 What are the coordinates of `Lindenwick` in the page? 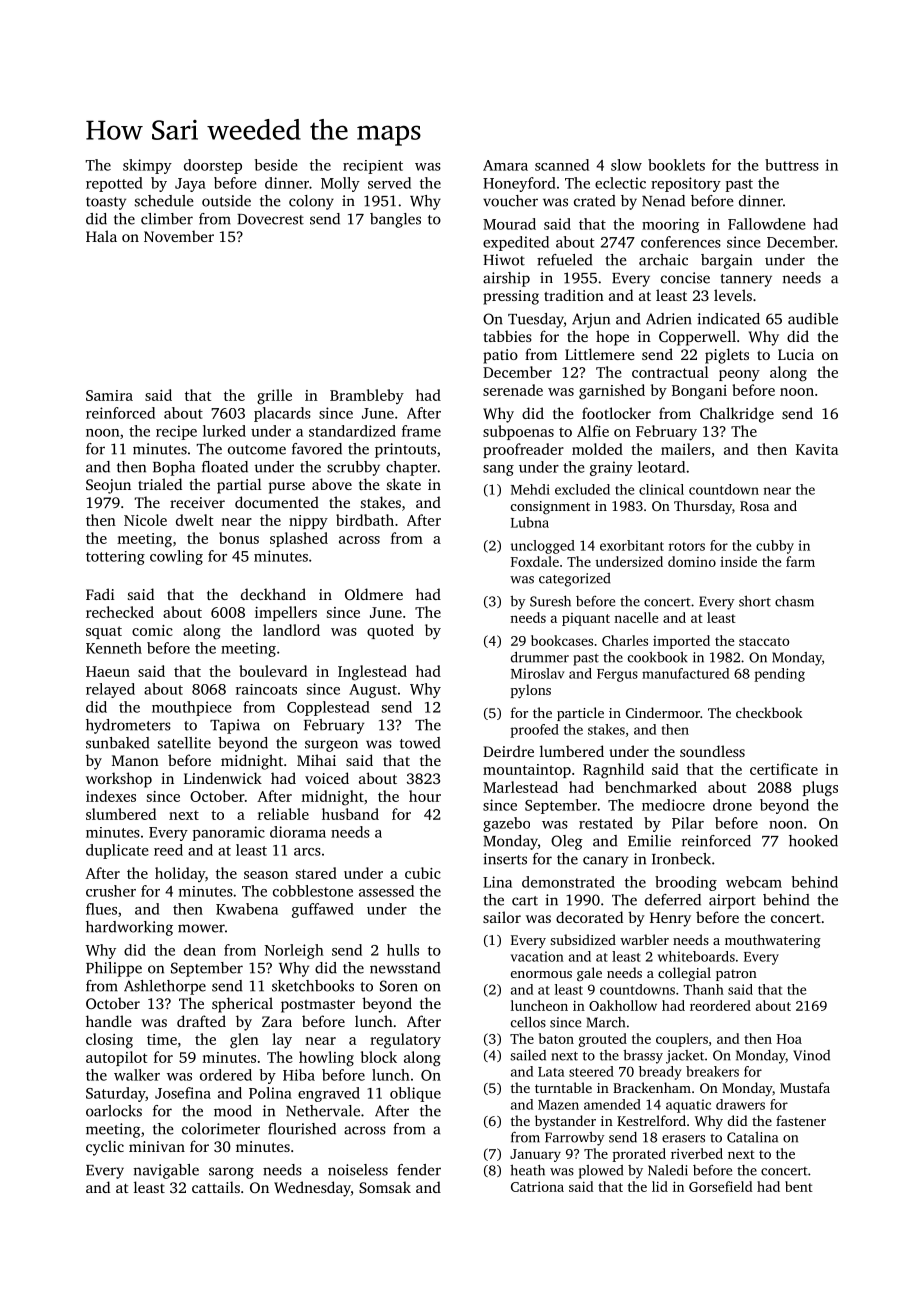 It's located at (223, 778).
